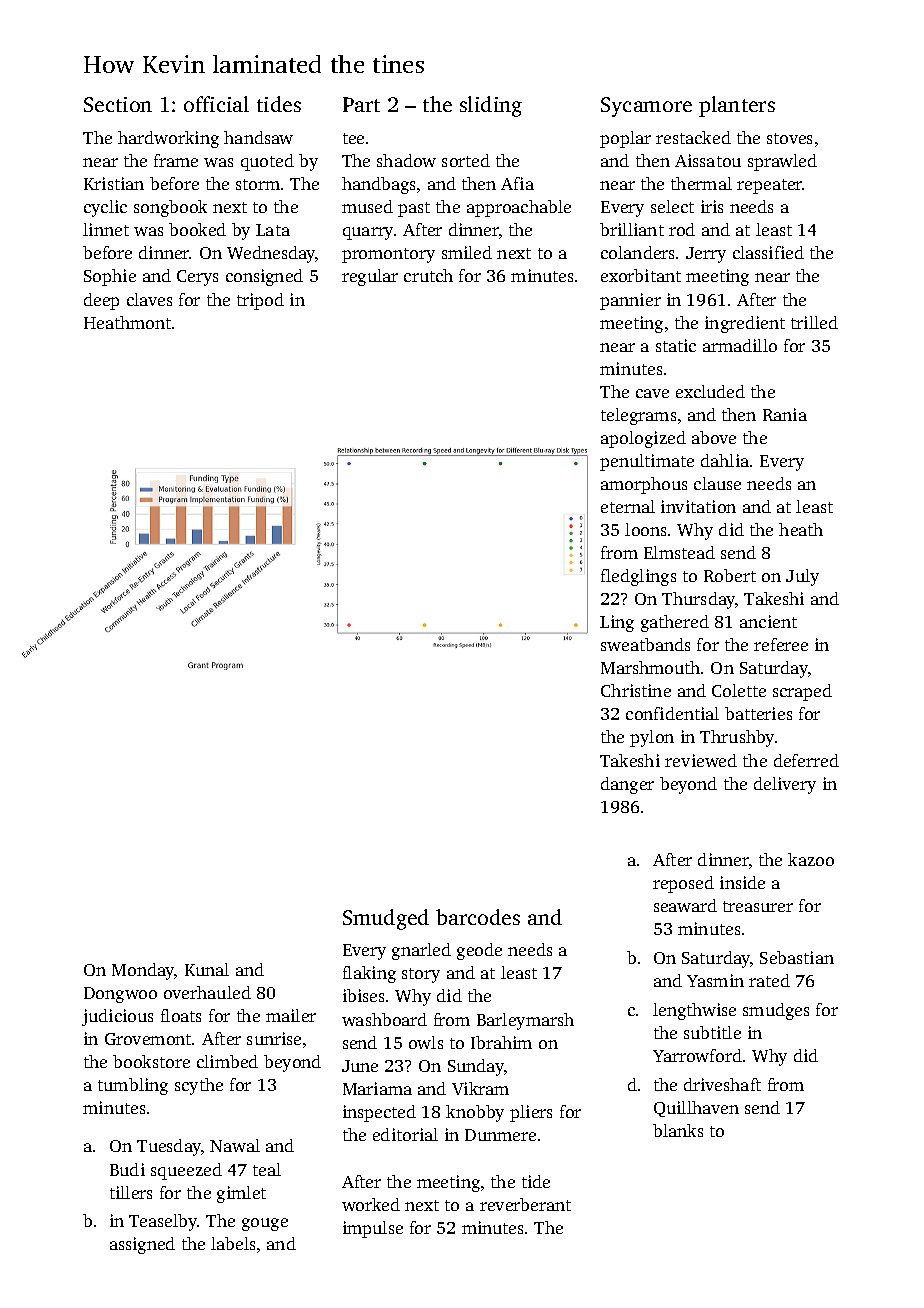 Image resolution: width=924 pixels, height=1308 pixels. What do you see at coordinates (500, 1135) in the document?
I see `Dunmere` at bounding box center [500, 1135].
